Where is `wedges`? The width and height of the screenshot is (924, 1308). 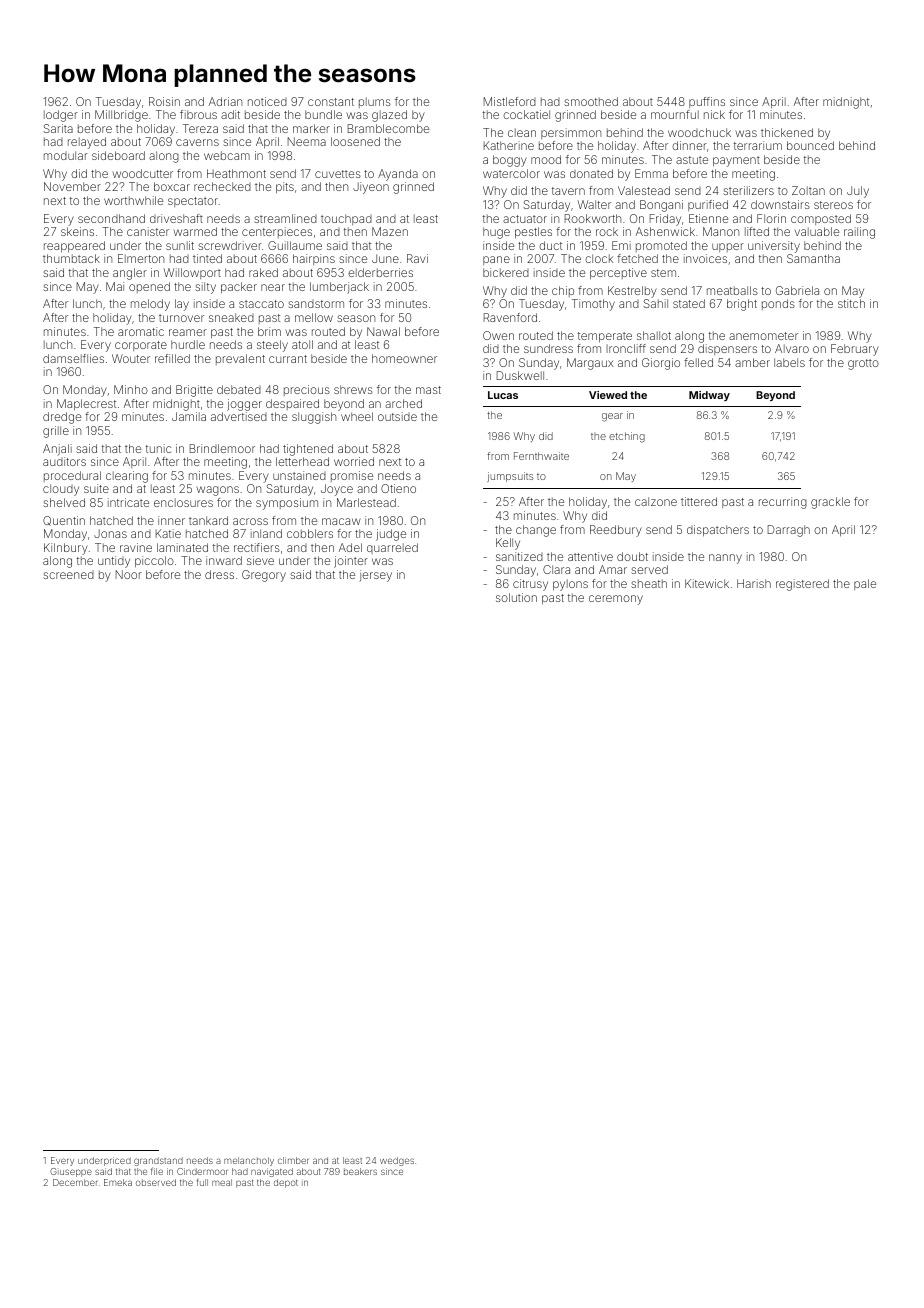 wedges is located at coordinates (397, 1161).
